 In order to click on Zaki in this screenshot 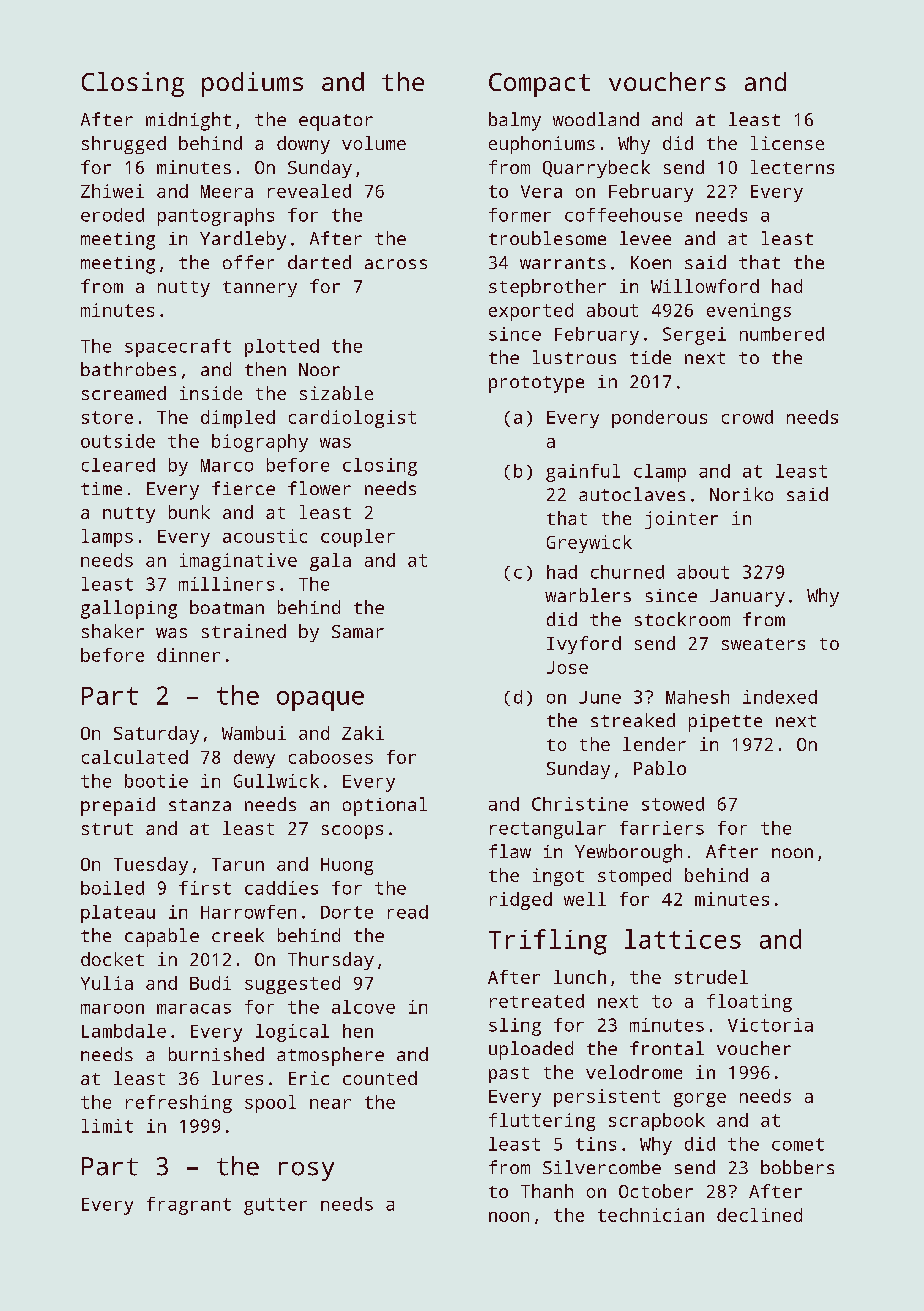, I will do `click(363, 733)`.
